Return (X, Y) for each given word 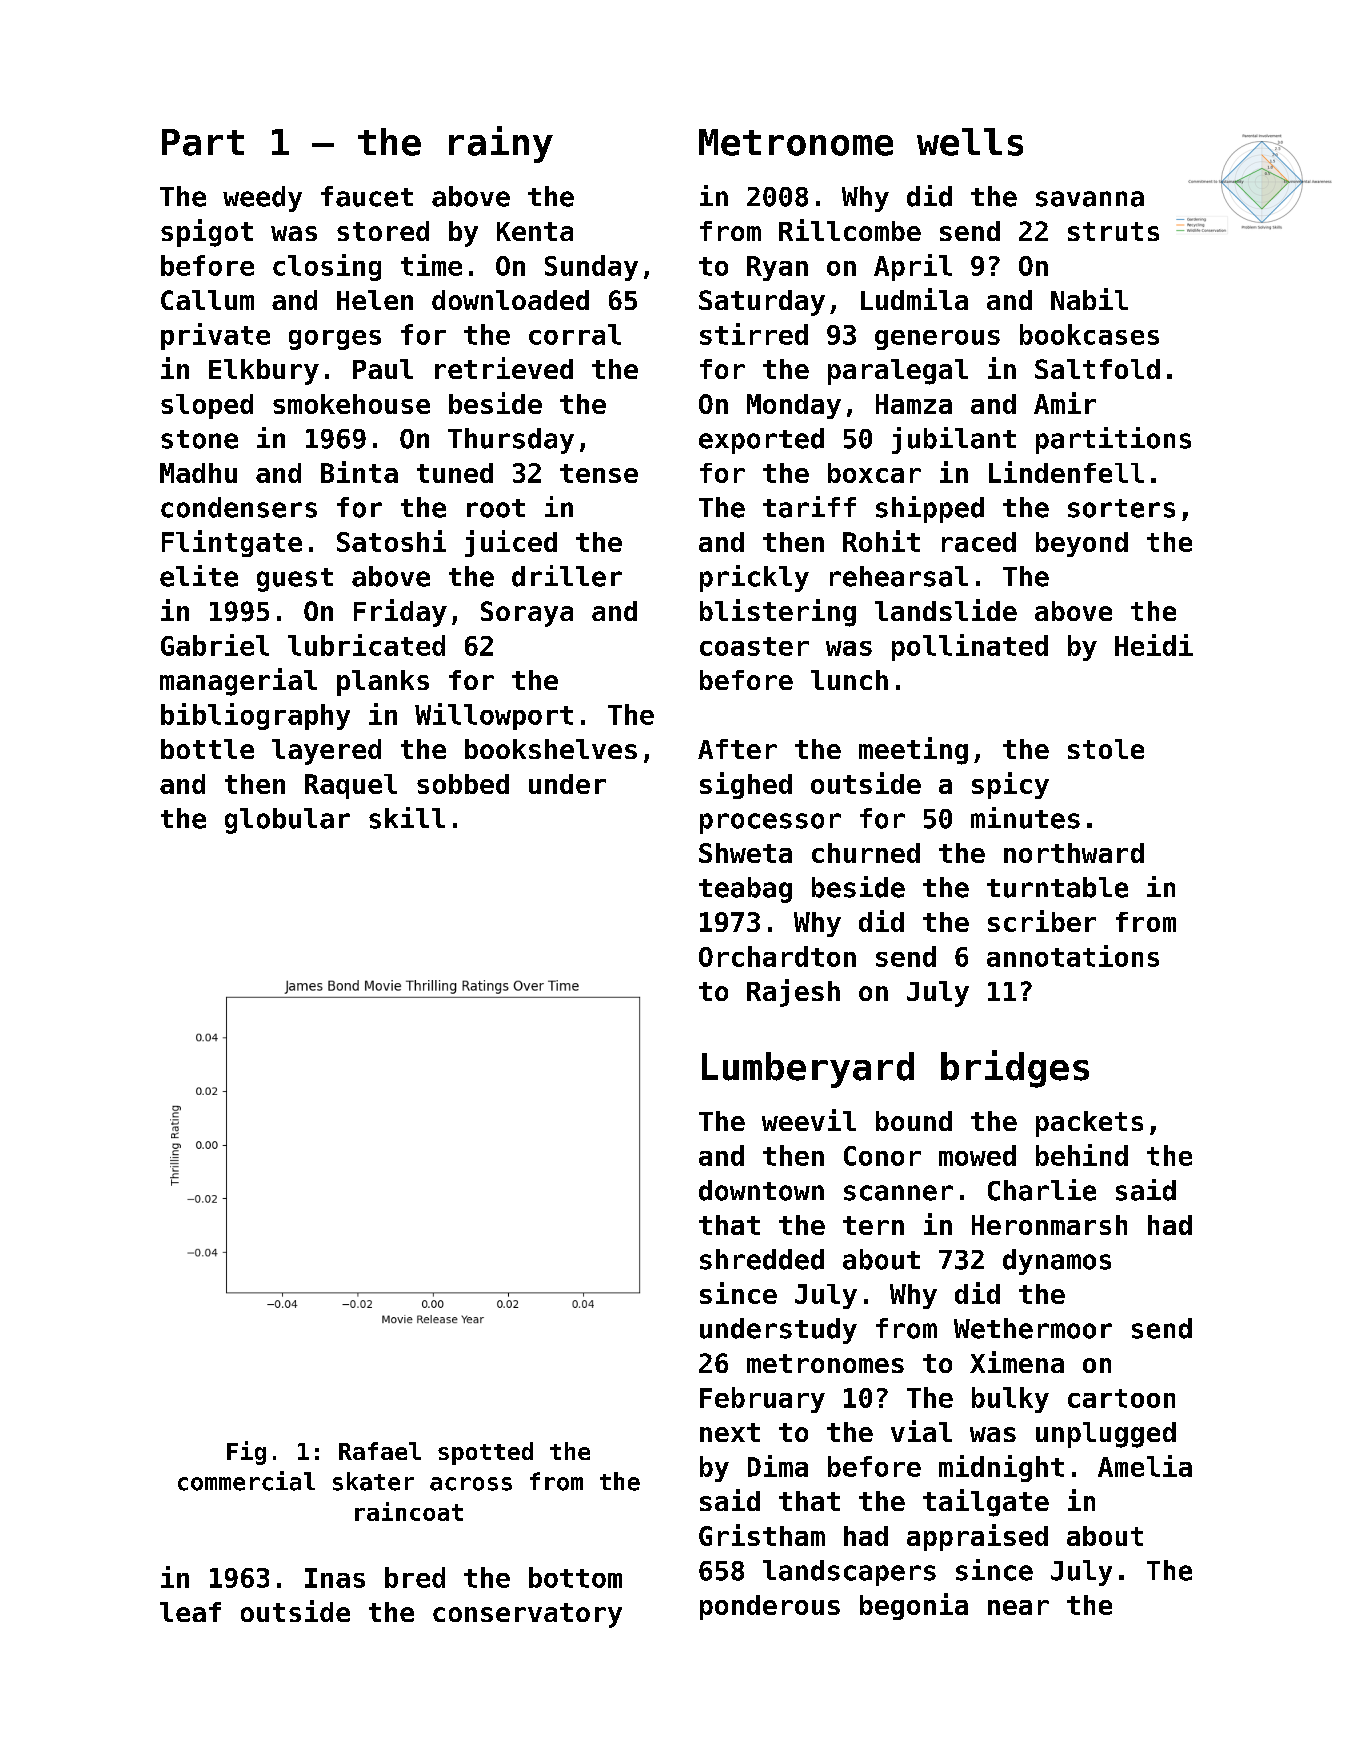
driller (567, 576)
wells (970, 142)
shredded (762, 1259)
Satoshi (391, 541)
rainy (501, 144)
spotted (485, 1453)
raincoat (409, 1511)
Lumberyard (808, 1070)
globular (287, 821)
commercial (246, 1481)
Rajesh (793, 993)
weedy (262, 199)
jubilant (954, 440)
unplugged (1106, 1435)
